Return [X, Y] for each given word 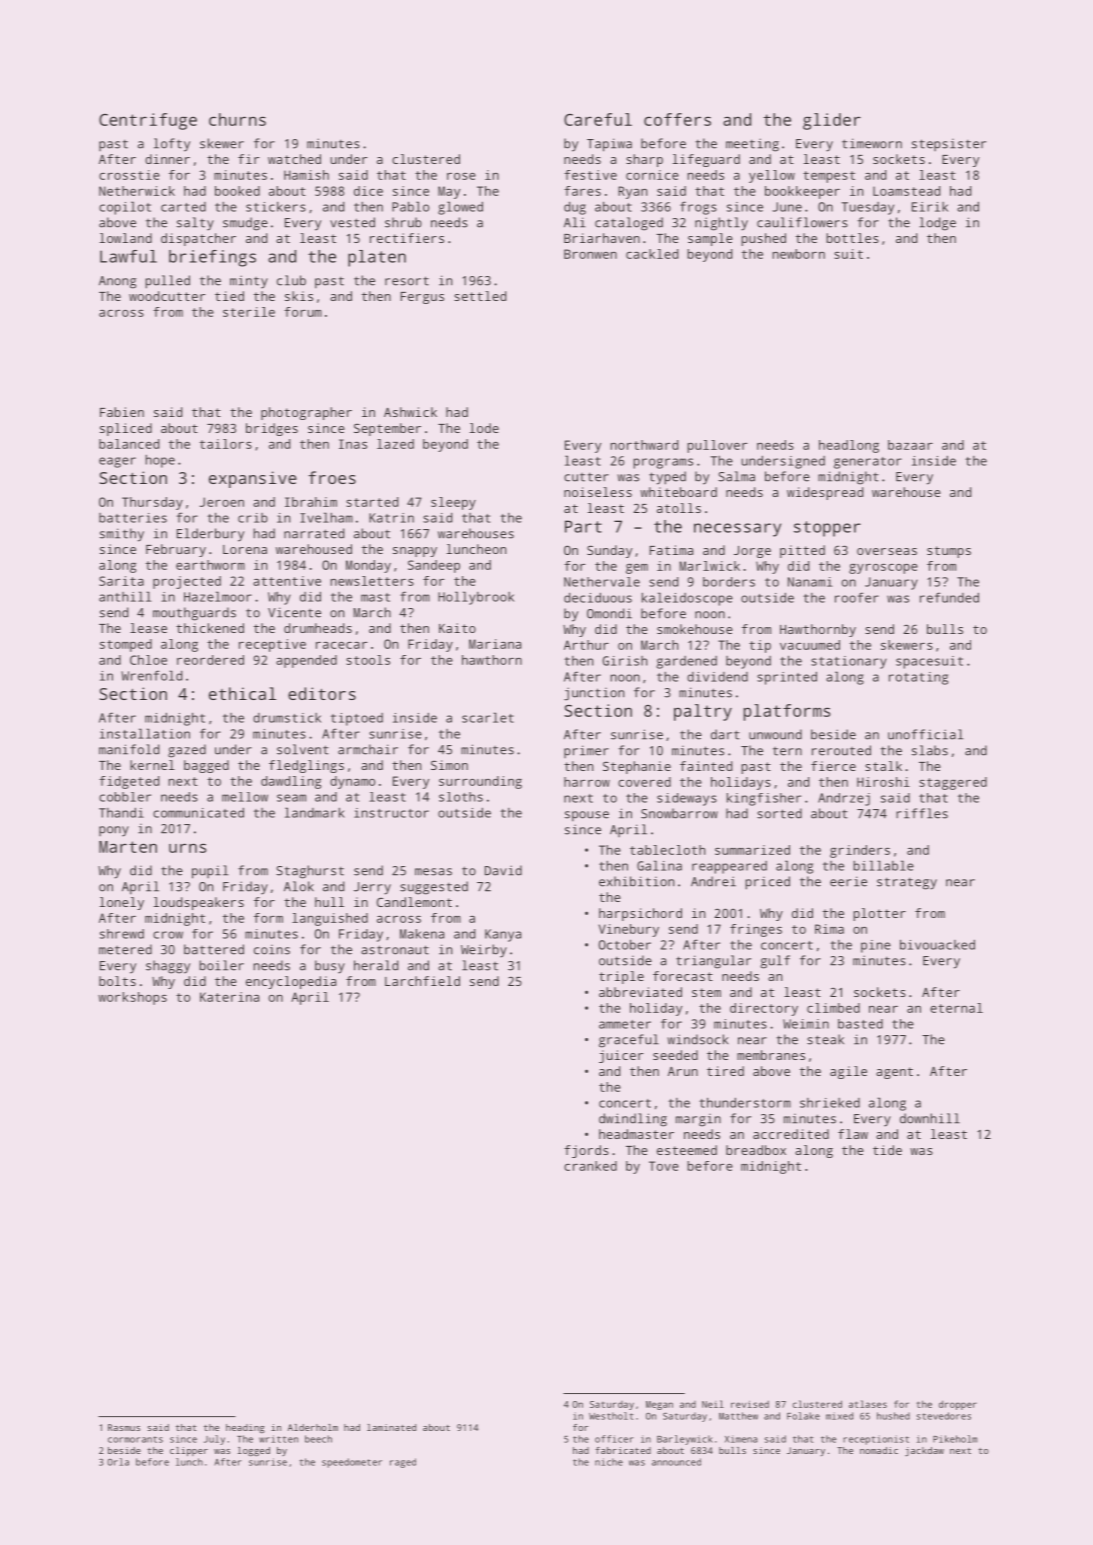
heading [245, 1428]
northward [644, 445]
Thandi [121, 812]
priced [767, 883]
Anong [117, 282]
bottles [852, 238]
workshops [132, 998]
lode [484, 428]
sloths [461, 797]
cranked [590, 1166]
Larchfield [422, 981]
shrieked [830, 1103]
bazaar [910, 445]
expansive [253, 479]
